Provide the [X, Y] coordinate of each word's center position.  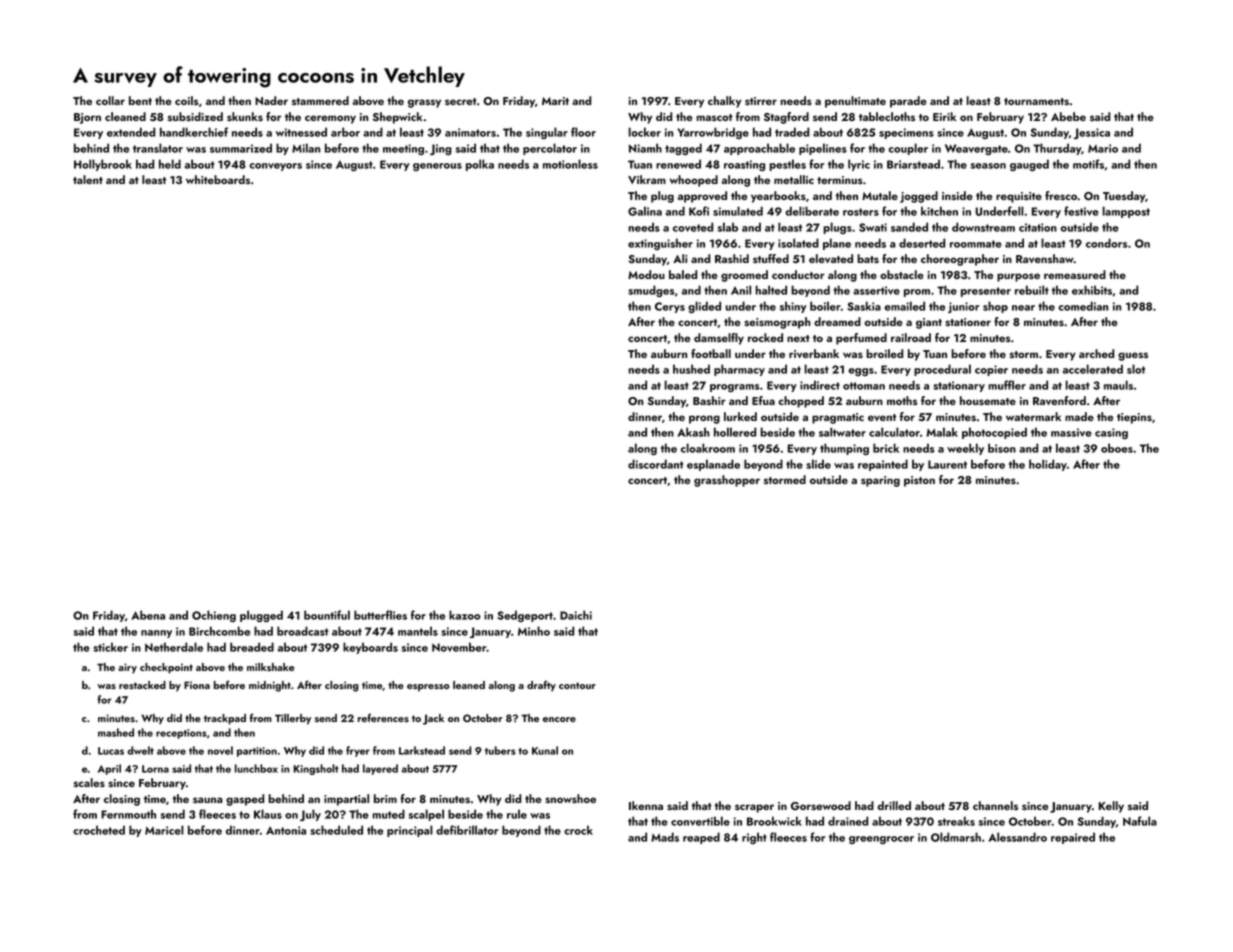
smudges [651, 291]
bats [868, 259]
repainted [883, 465]
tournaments [1036, 101]
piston [919, 481]
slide [818, 464]
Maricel [164, 830]
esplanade [713, 465]
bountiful [327, 615]
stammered [320, 100]
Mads [665, 837]
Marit [555, 101]
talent [88, 179]
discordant [655, 464]
